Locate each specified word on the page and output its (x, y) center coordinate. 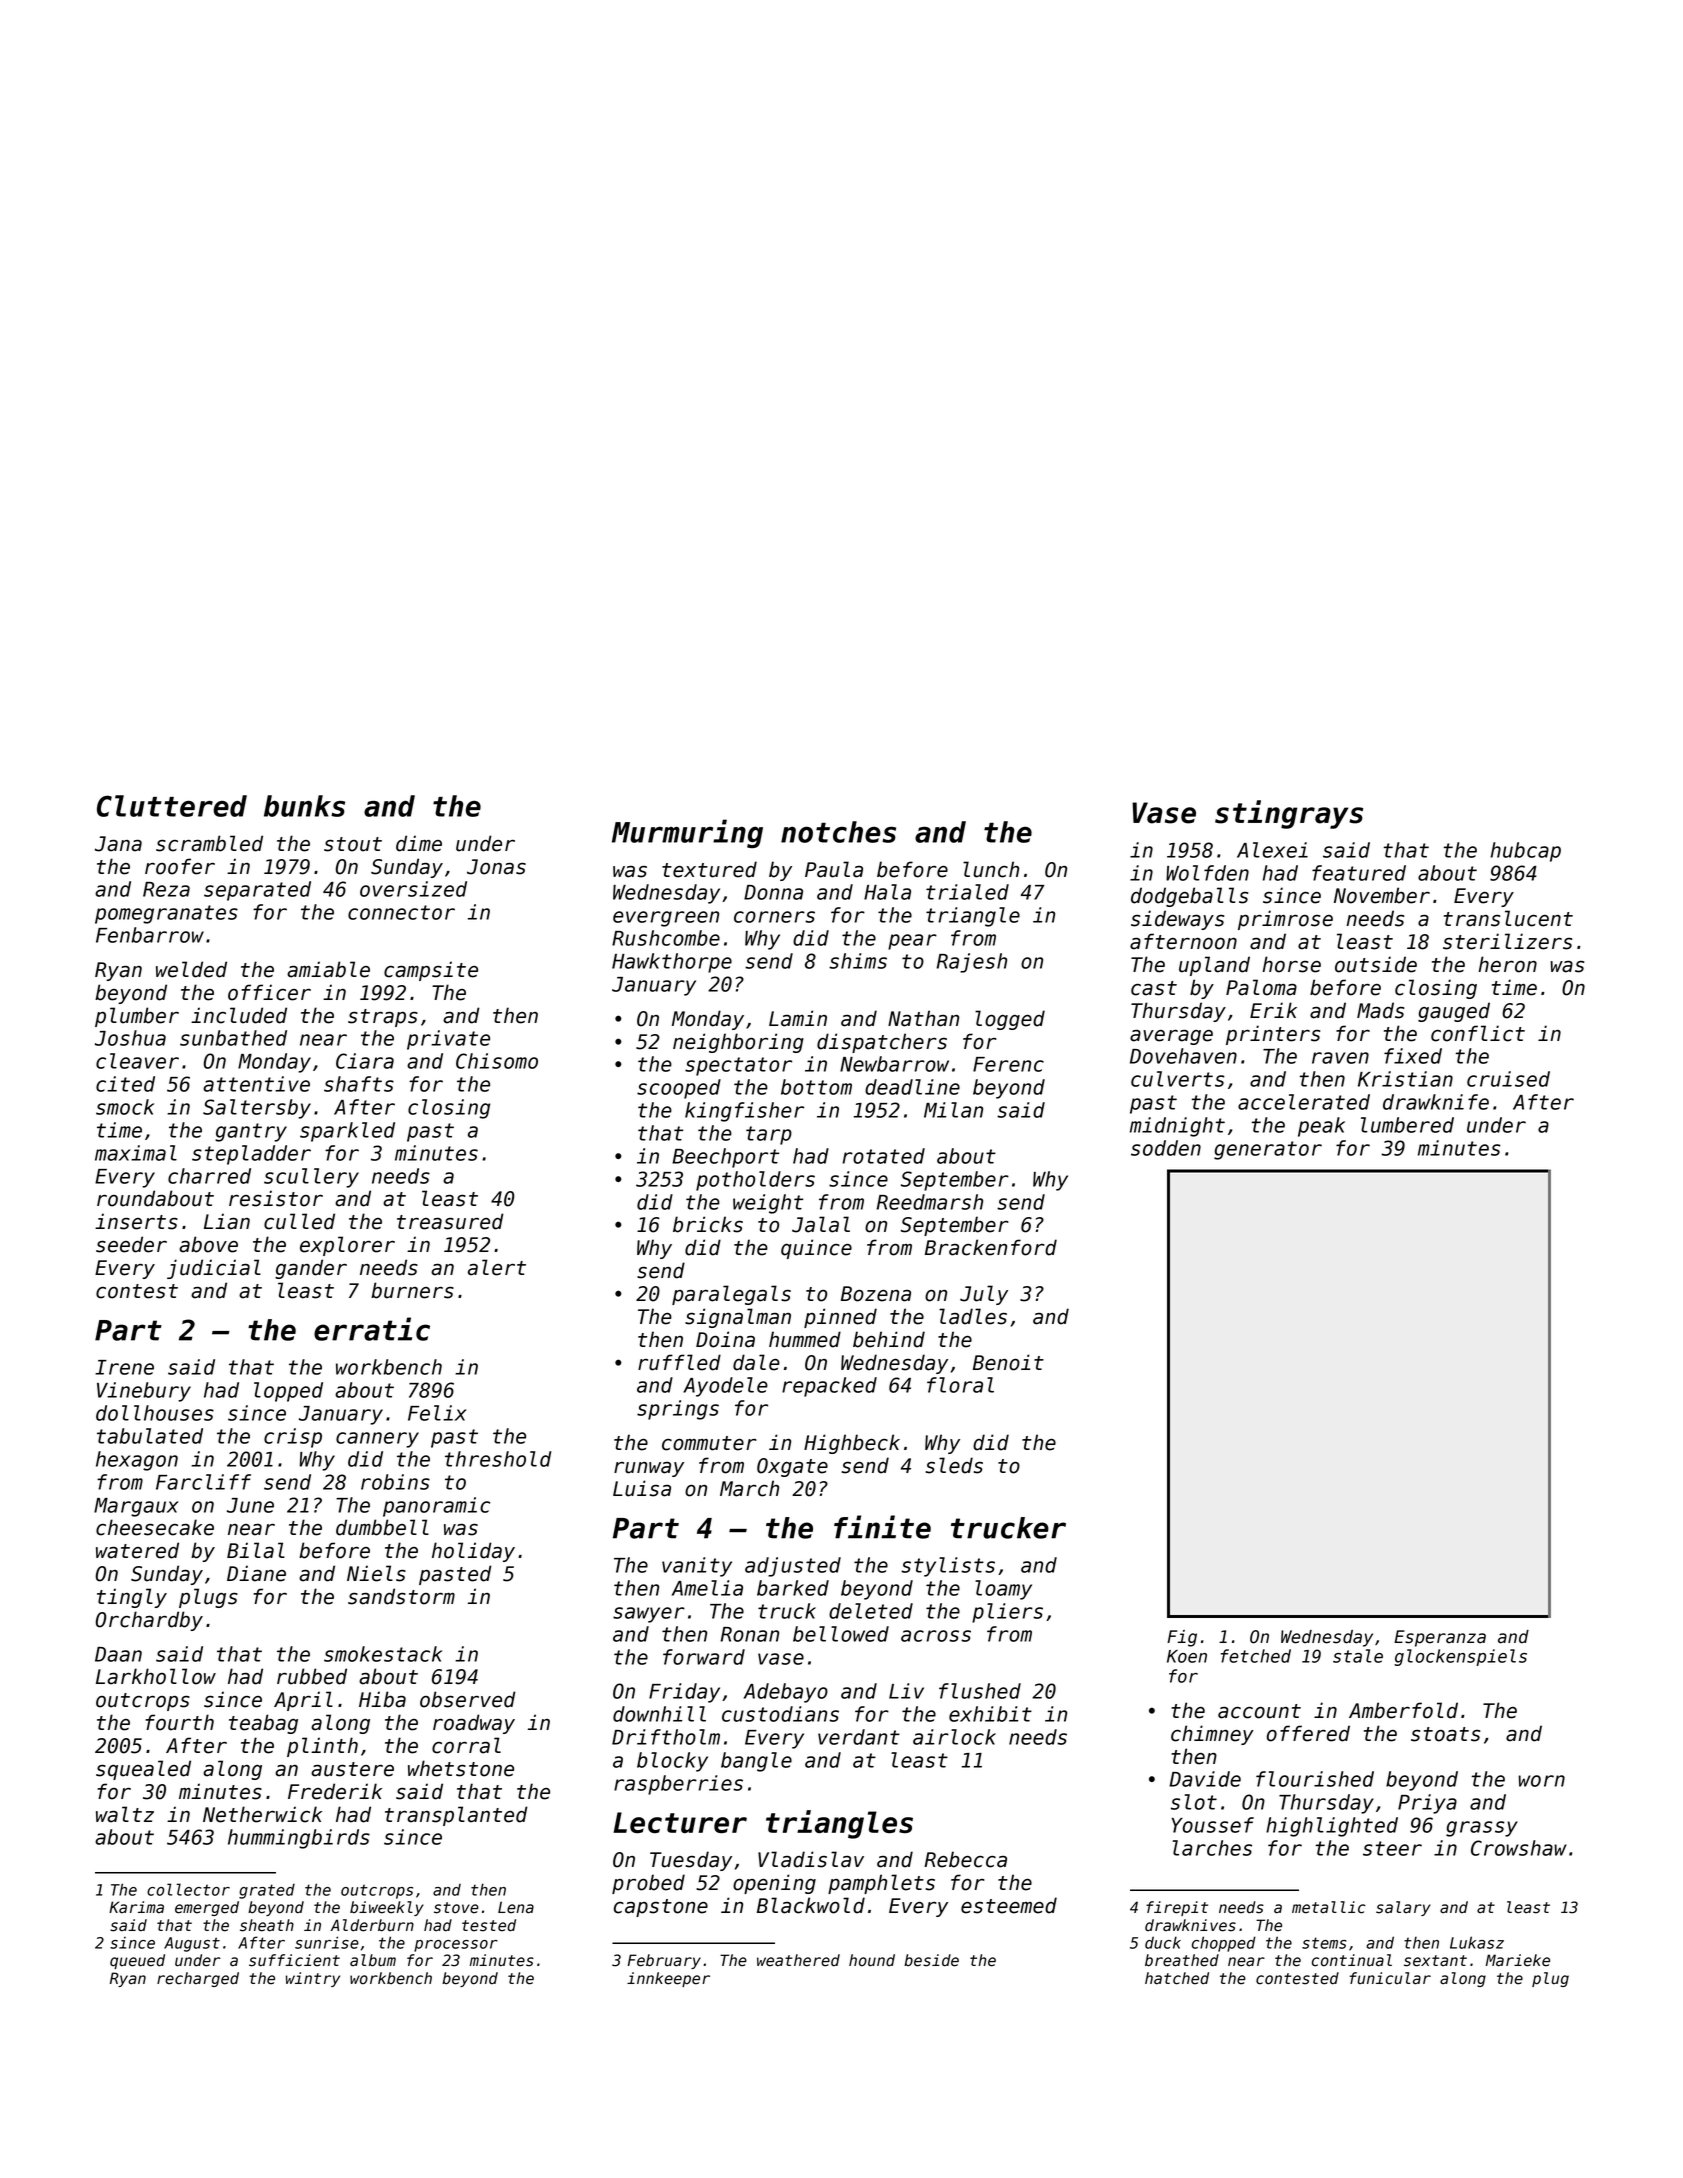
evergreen (666, 919)
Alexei (1272, 850)
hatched (1177, 1978)
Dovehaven (1183, 1056)
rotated (883, 1156)
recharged (198, 1979)
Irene (124, 1367)
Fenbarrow (150, 935)
